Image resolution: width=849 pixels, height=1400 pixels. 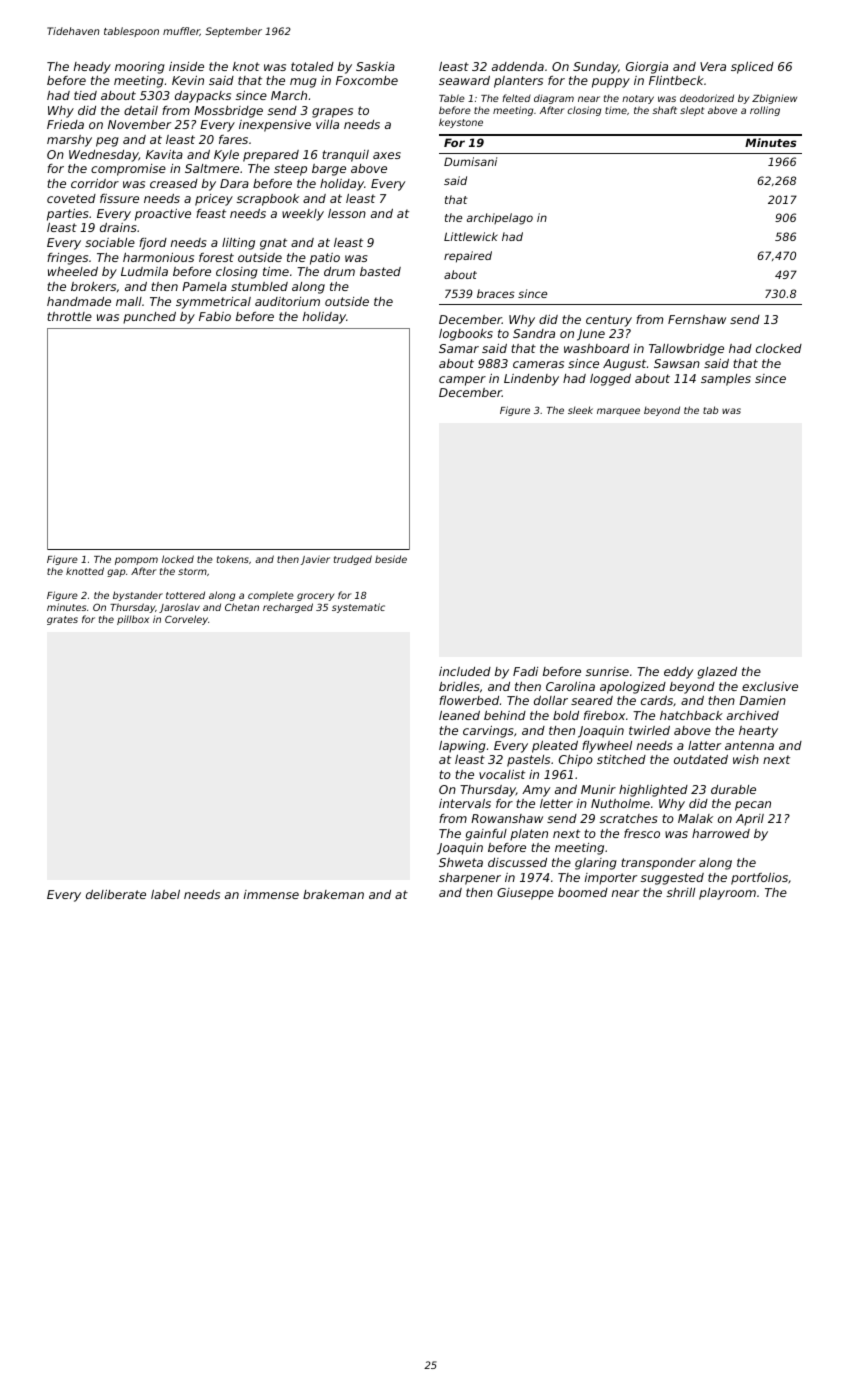 What do you see at coordinates (192, 571) in the screenshot?
I see `storm` at bounding box center [192, 571].
